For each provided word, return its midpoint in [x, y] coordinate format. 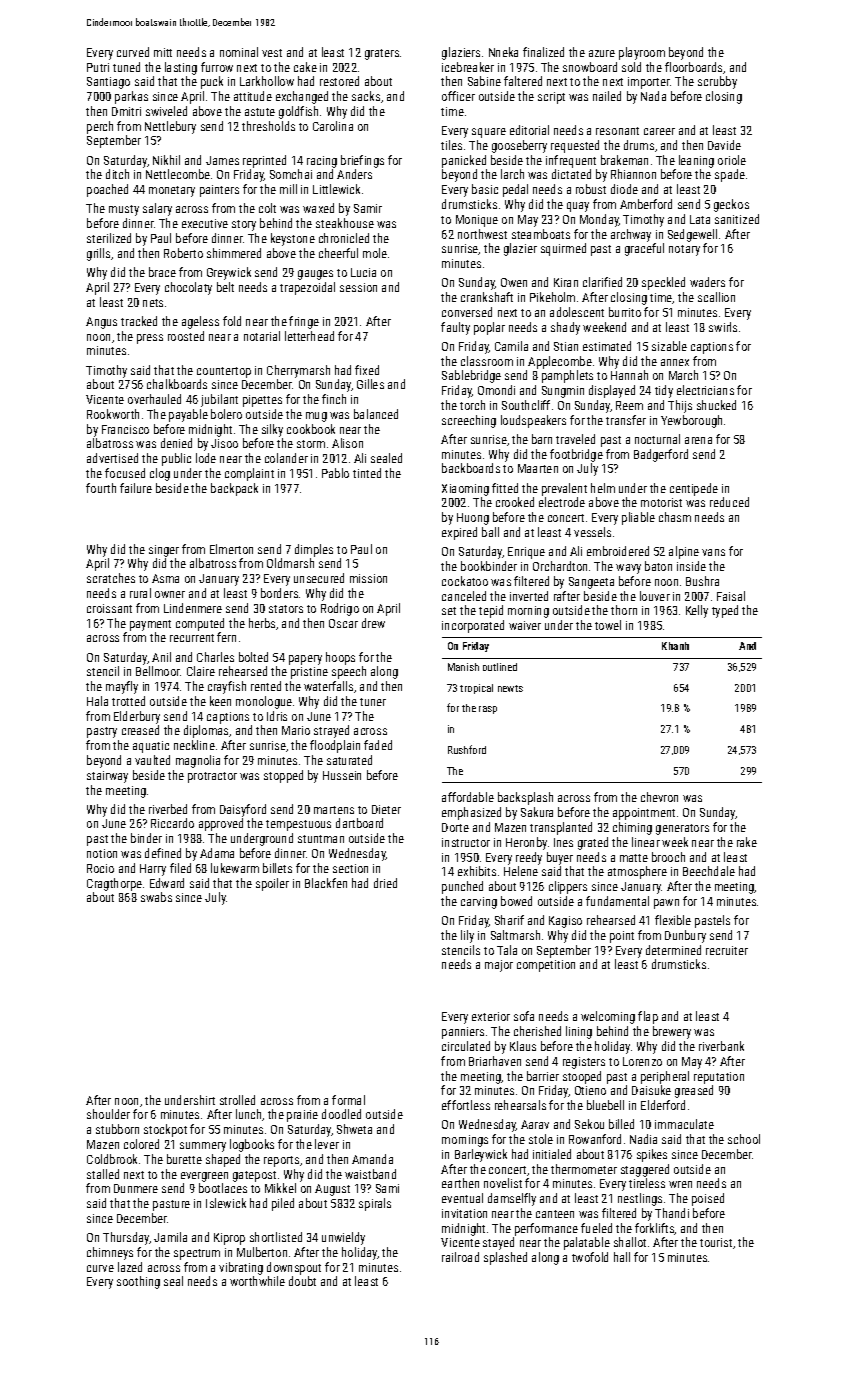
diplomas [206, 731]
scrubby [717, 82]
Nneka [503, 52]
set [449, 611]
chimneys [110, 1253]
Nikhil [166, 160]
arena [698, 440]
